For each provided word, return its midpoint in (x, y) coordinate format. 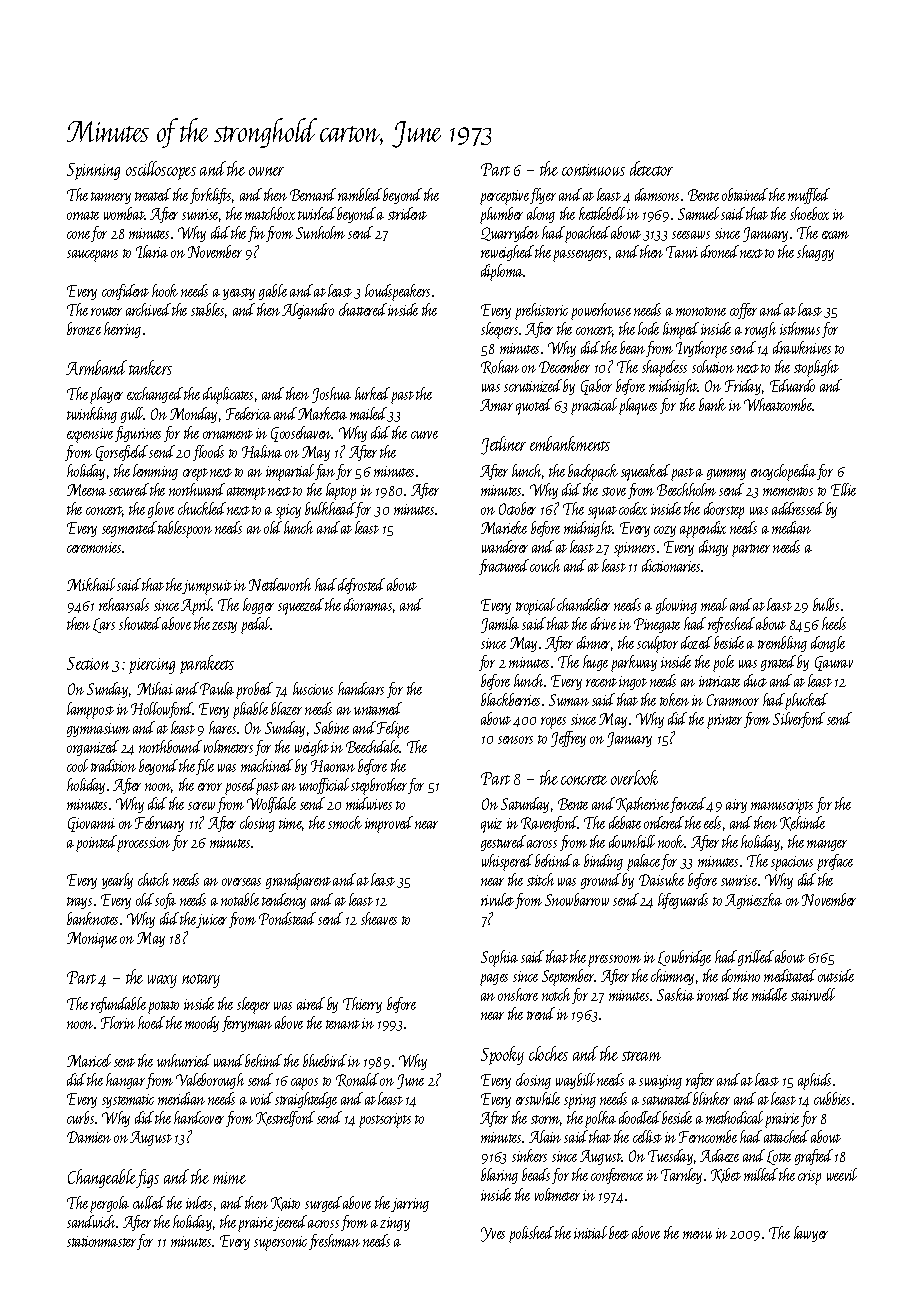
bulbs (826, 604)
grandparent (298, 881)
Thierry (362, 1005)
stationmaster (101, 1241)
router (106, 311)
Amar (496, 405)
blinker (711, 1098)
